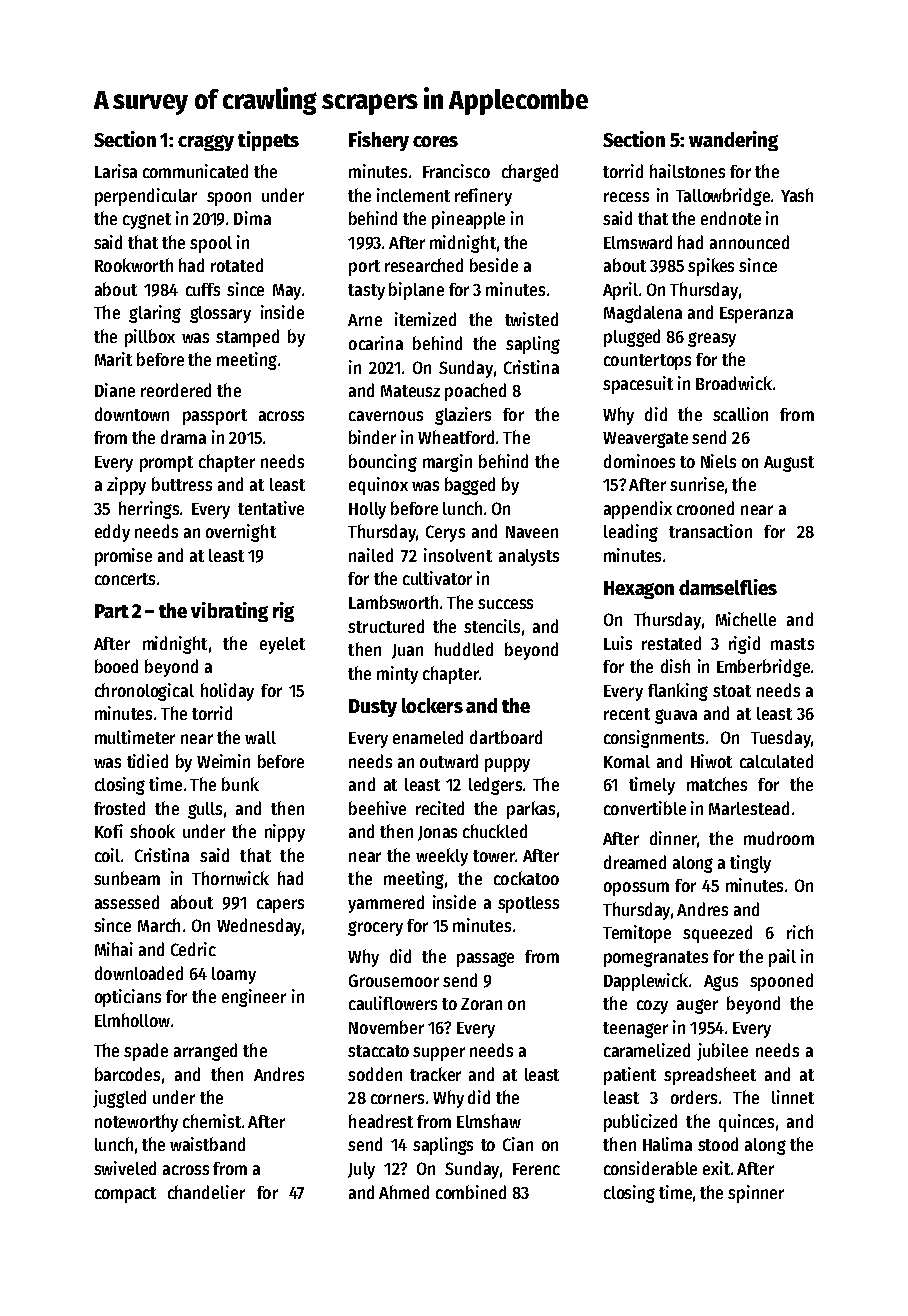 The image size is (908, 1316). Describe the element at coordinates (789, 464) in the screenshot. I see `August` at that location.
